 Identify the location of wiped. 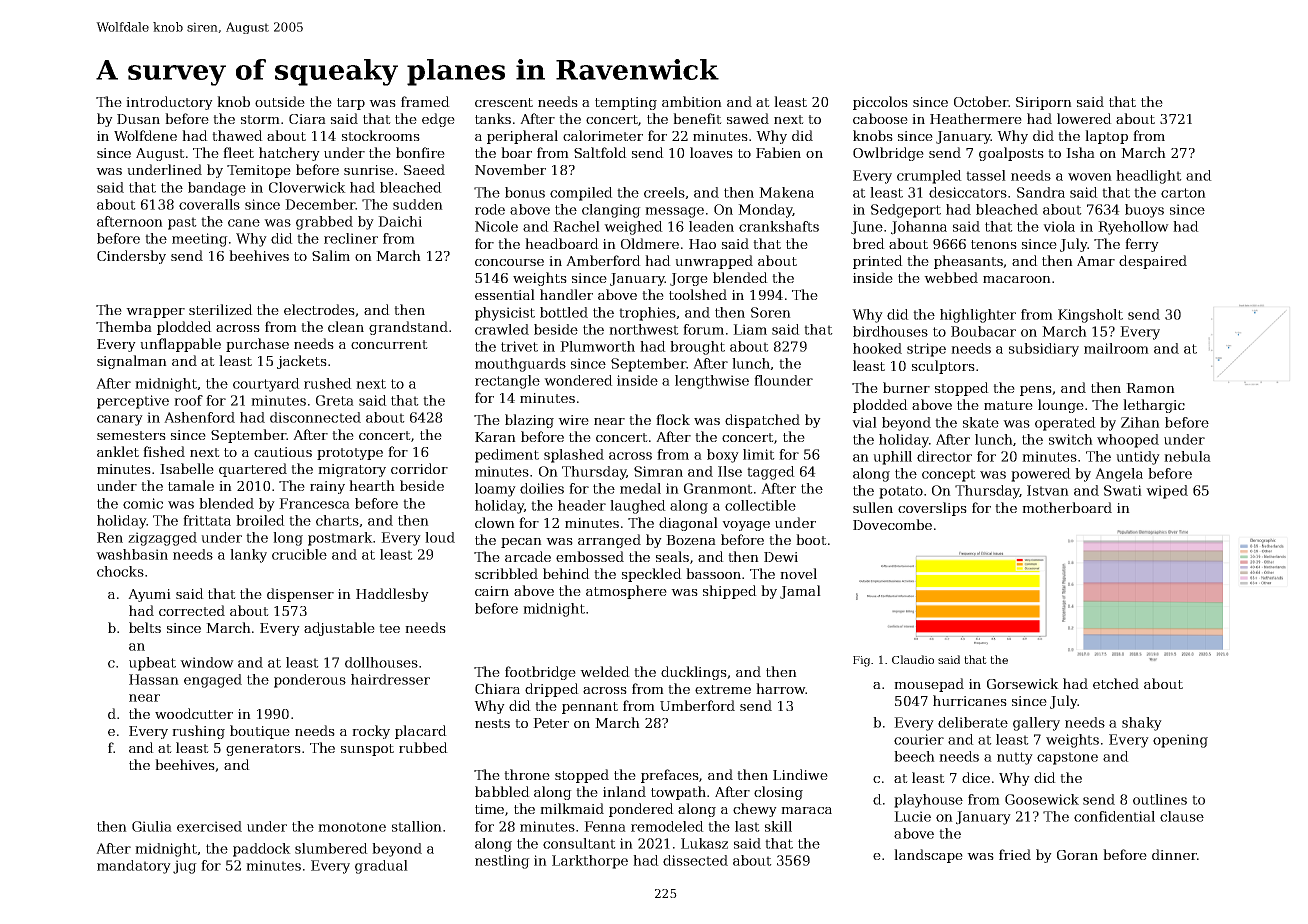
(1167, 492).
